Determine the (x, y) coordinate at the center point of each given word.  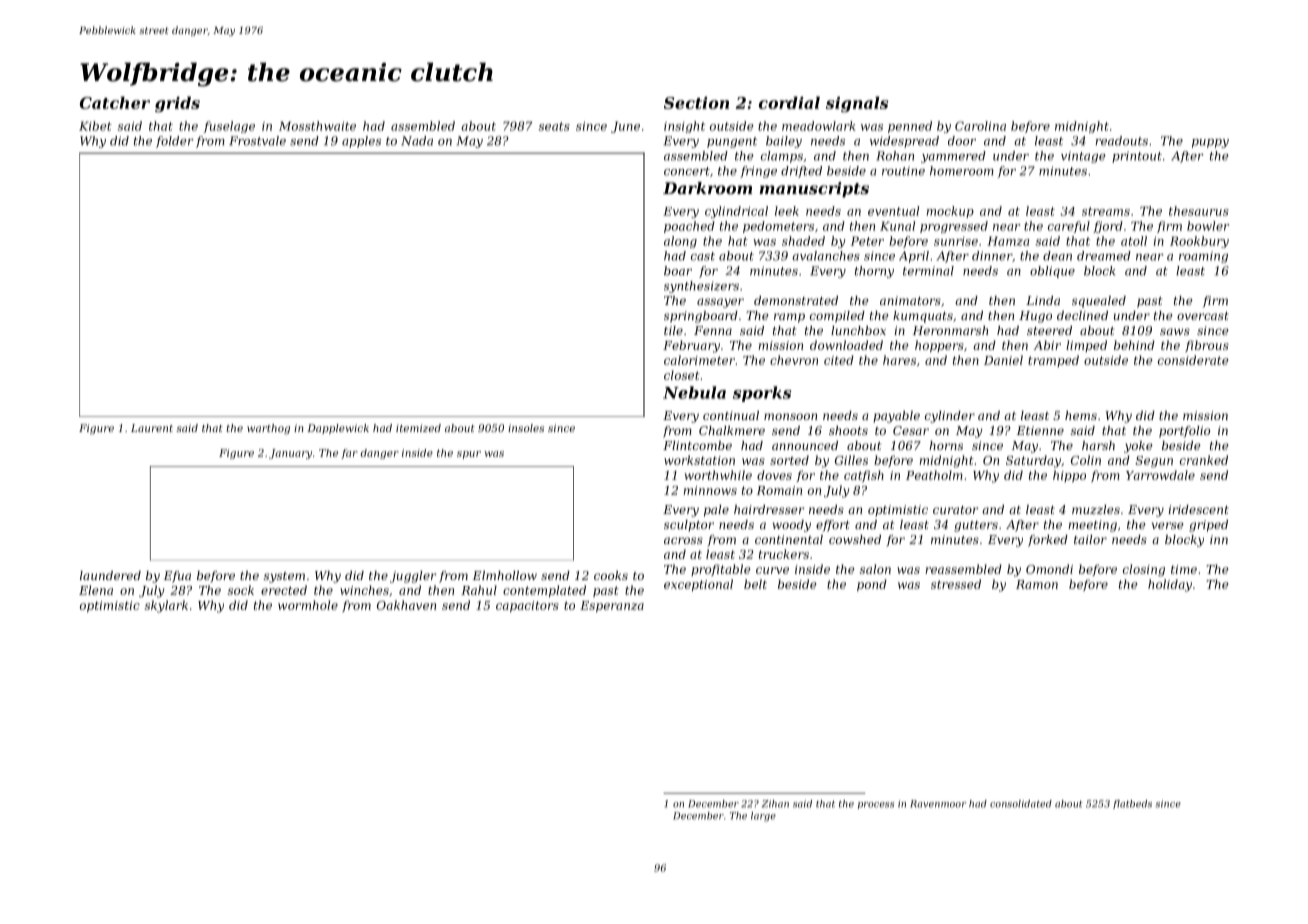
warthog (268, 429)
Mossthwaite (317, 126)
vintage (1083, 157)
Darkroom (707, 188)
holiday (1170, 585)
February (691, 346)
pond (872, 585)
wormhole (308, 605)
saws (1175, 331)
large (763, 817)
